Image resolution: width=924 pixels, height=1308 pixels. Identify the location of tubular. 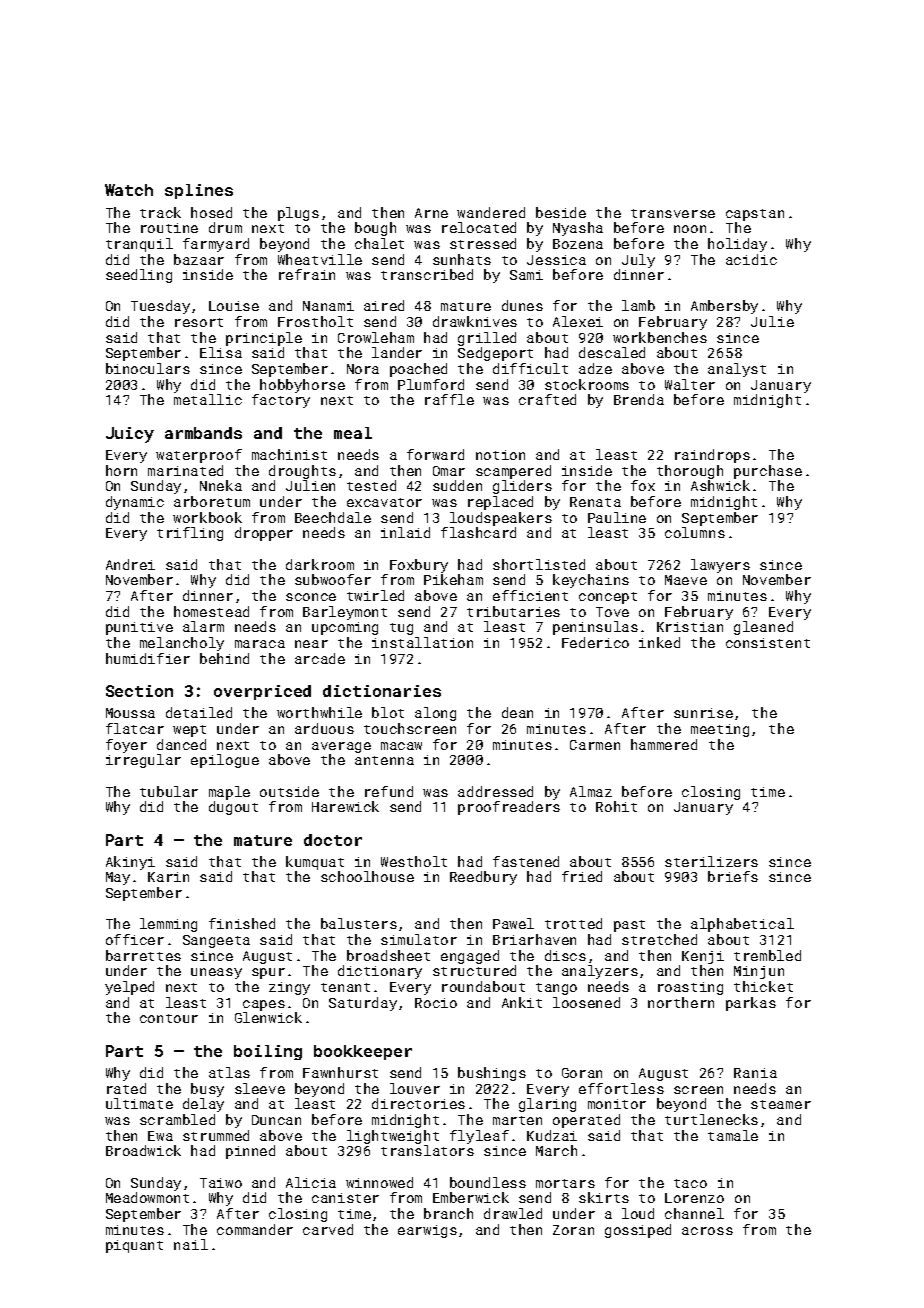
(169, 791).
